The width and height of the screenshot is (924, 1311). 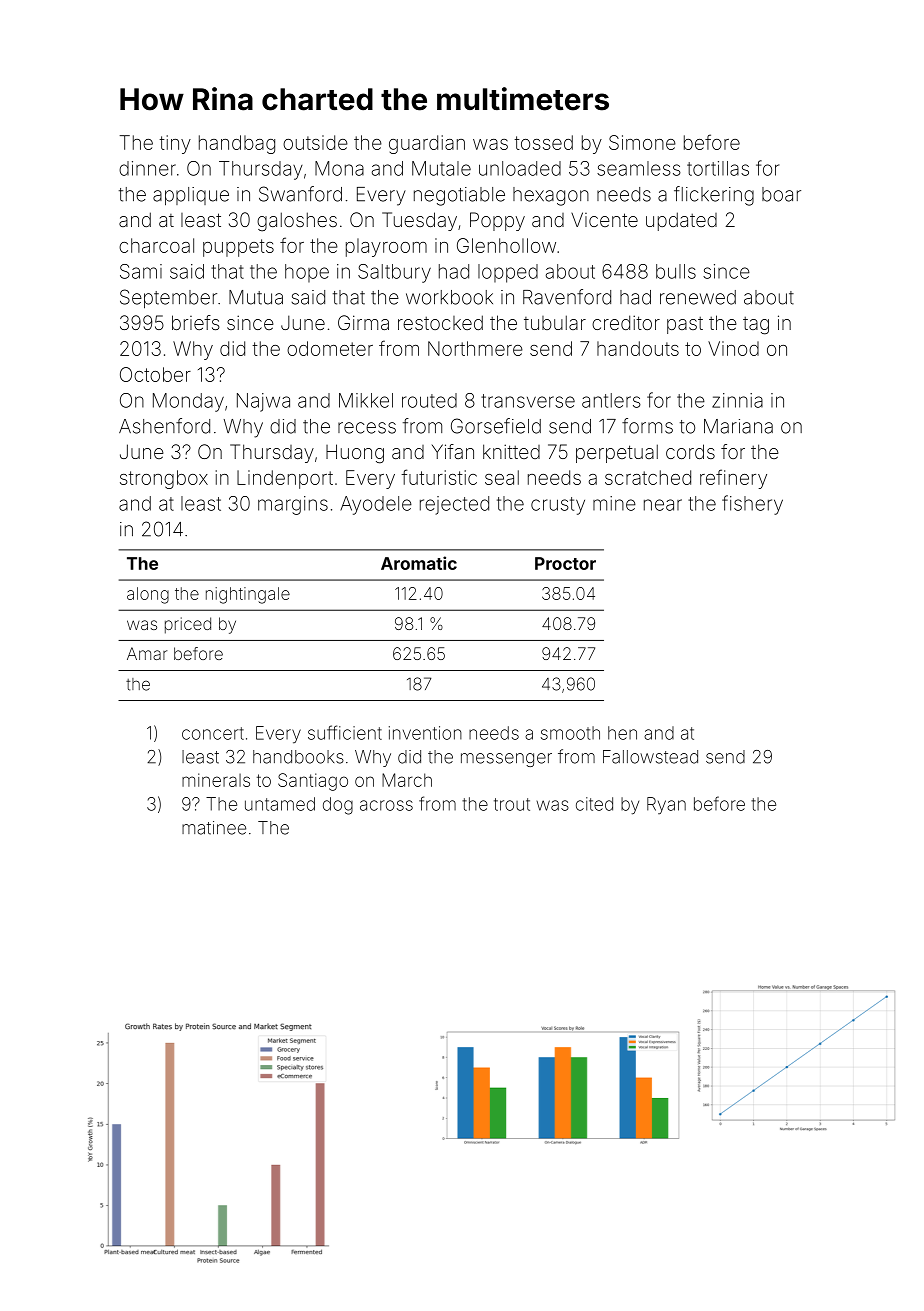 What do you see at coordinates (666, 805) in the screenshot?
I see `Ryan` at bounding box center [666, 805].
